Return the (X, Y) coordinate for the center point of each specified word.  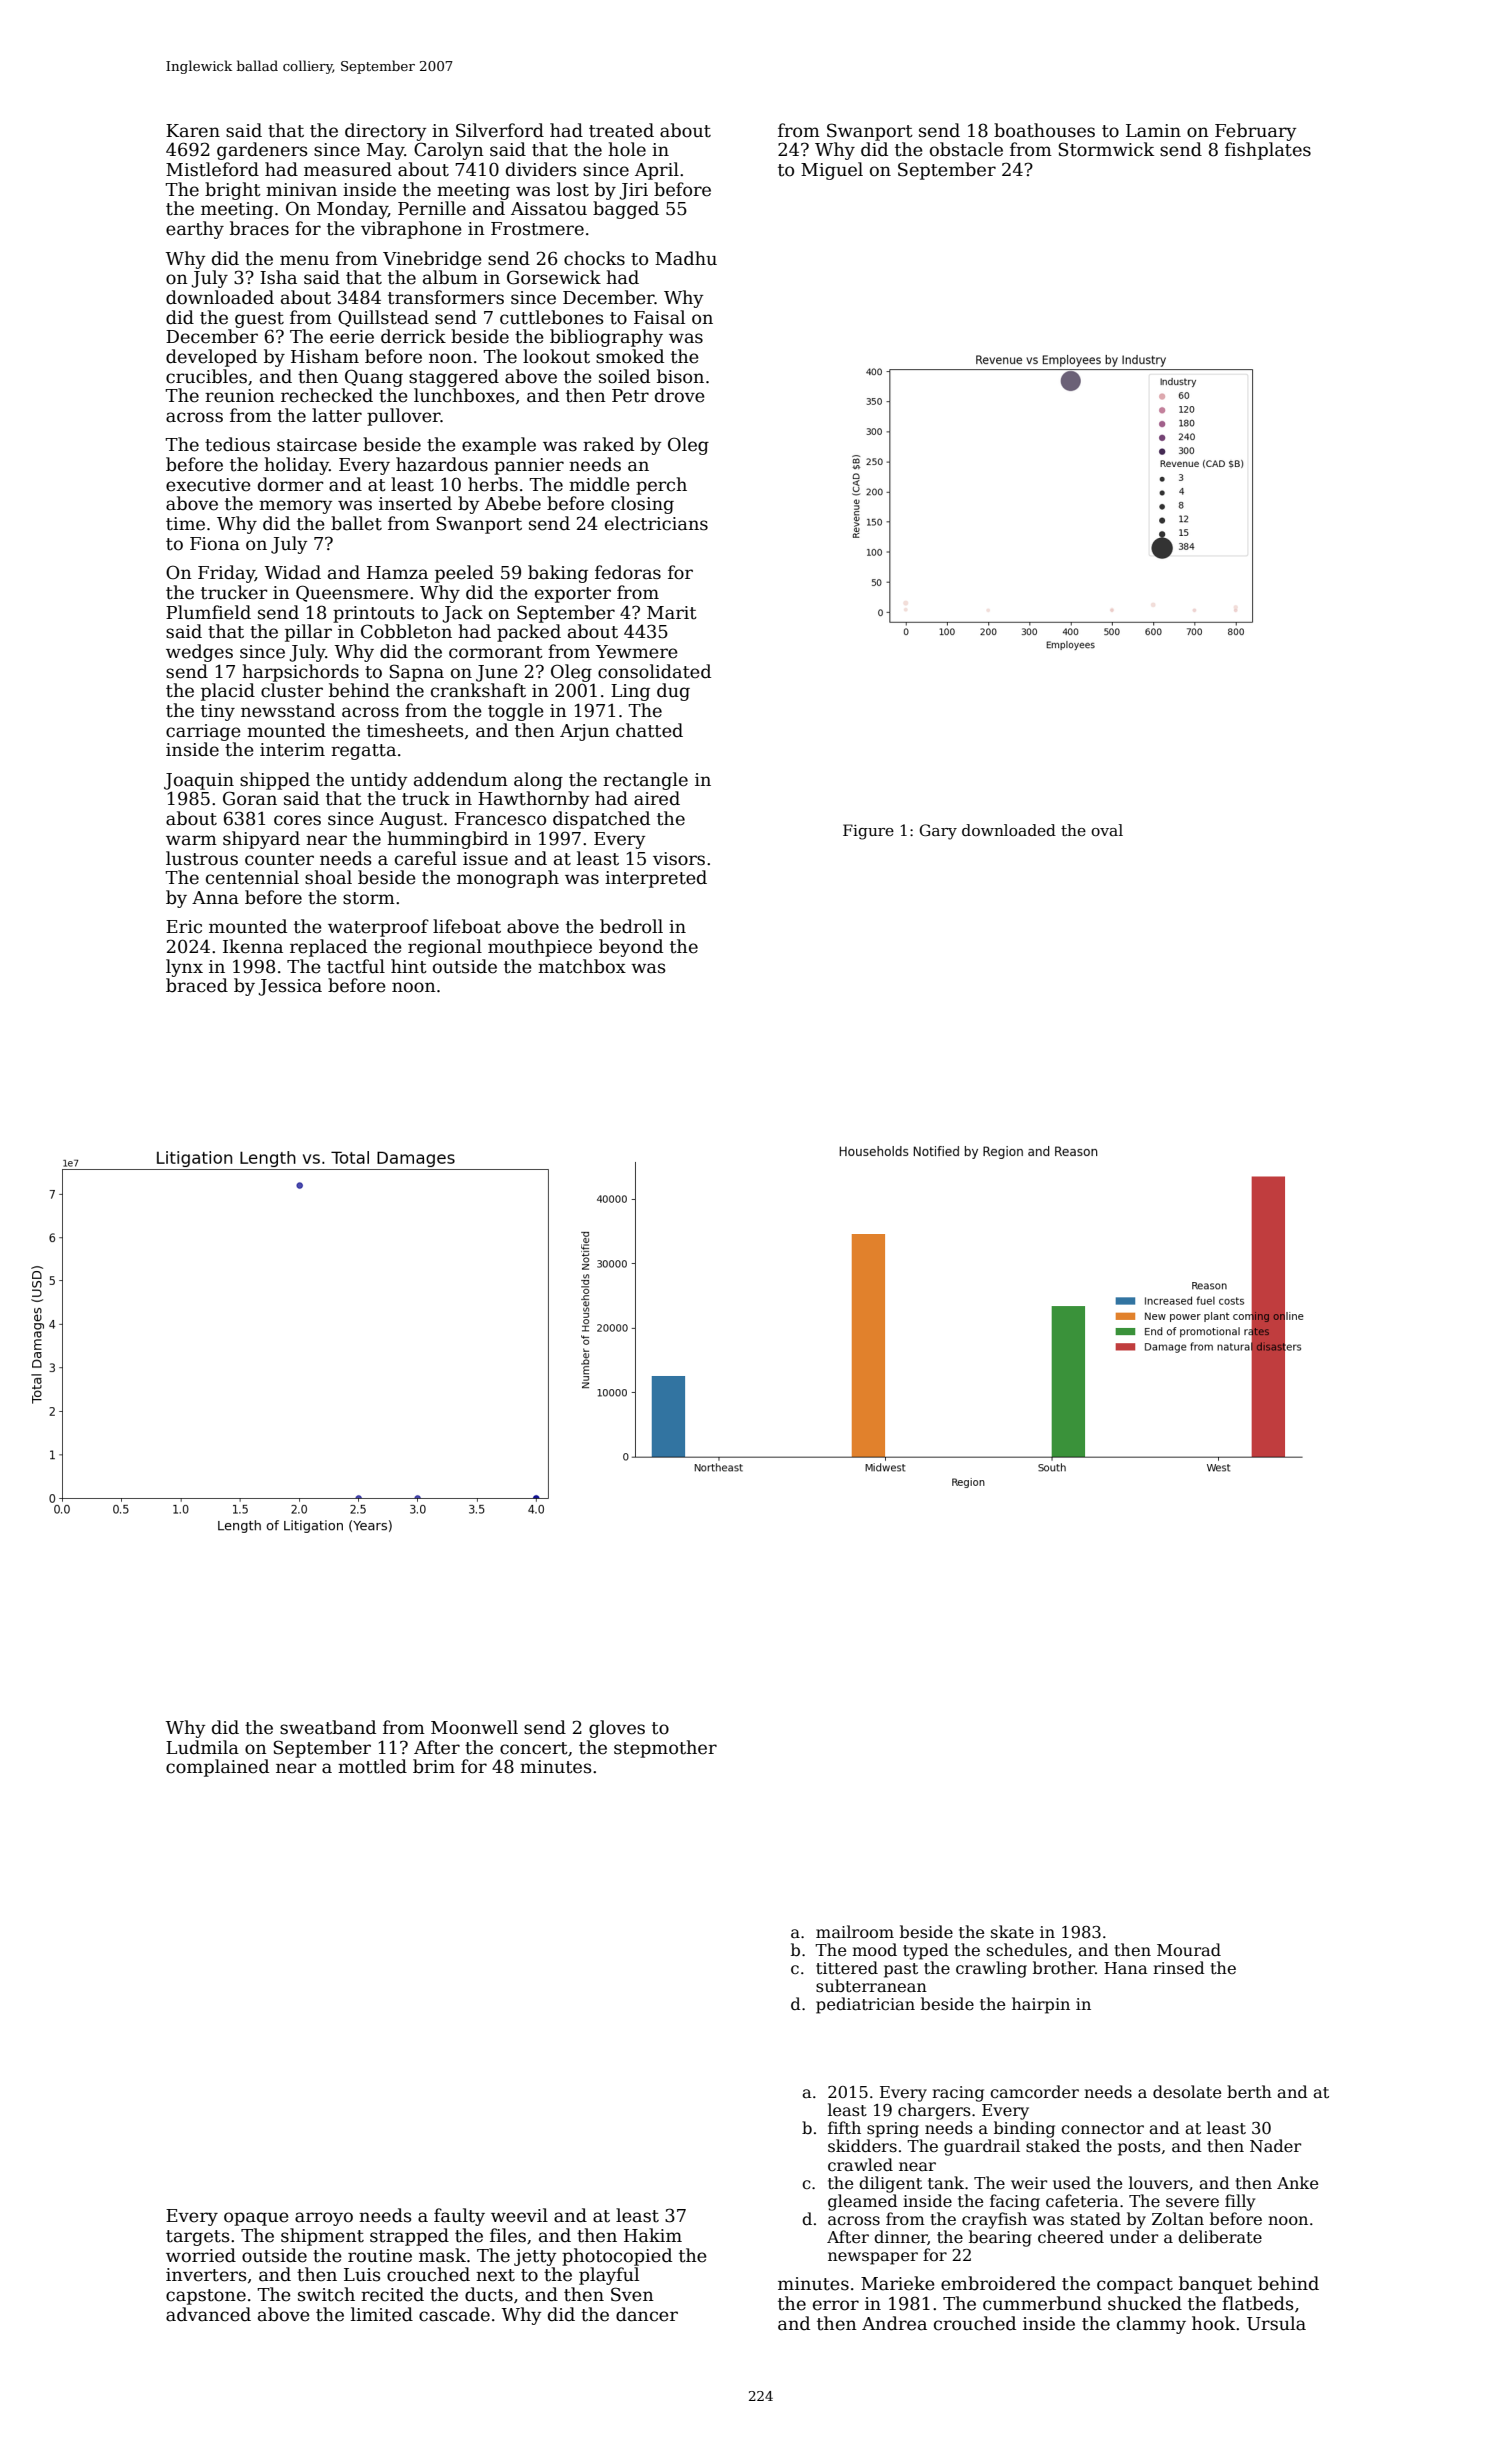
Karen (193, 131)
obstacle (966, 149)
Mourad (1189, 1949)
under (1134, 2237)
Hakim (653, 2235)
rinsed (1179, 1968)
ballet (356, 523)
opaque (256, 2219)
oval (1107, 830)
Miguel (832, 171)
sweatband (328, 1727)
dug (673, 692)
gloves (617, 1729)
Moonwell (474, 1727)
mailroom (855, 1931)
